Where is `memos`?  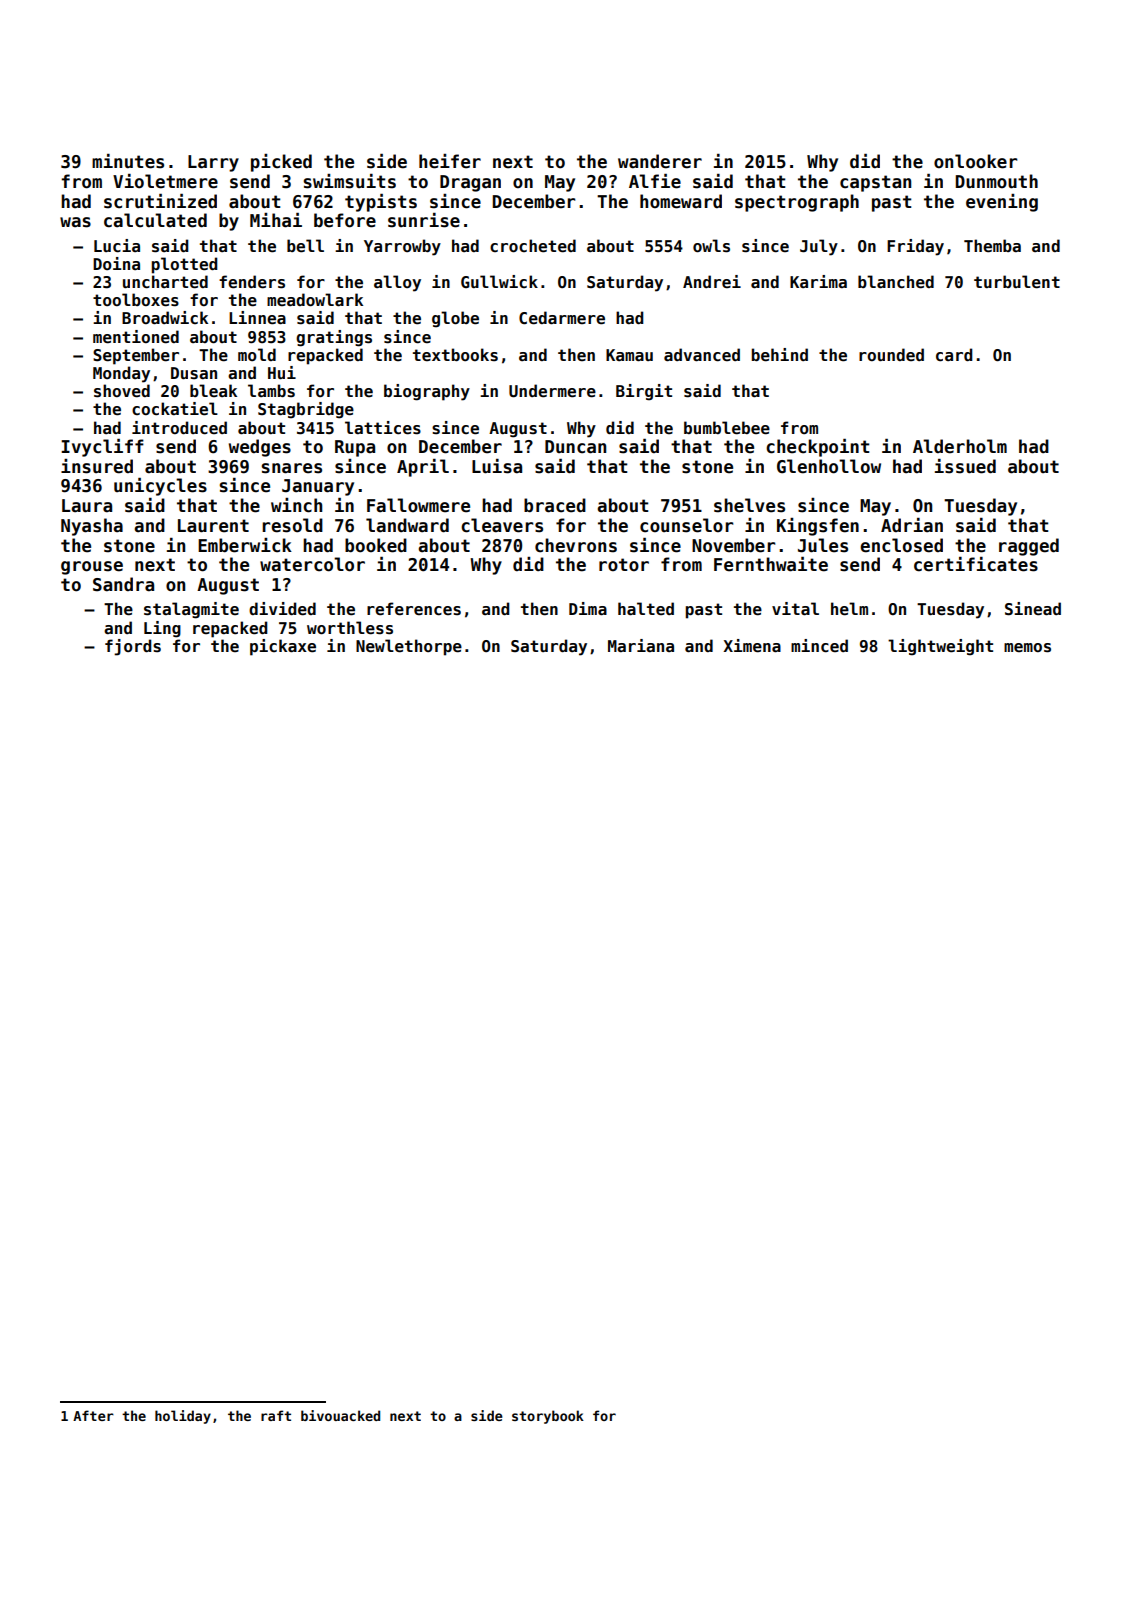
memos is located at coordinates (1027, 648).
